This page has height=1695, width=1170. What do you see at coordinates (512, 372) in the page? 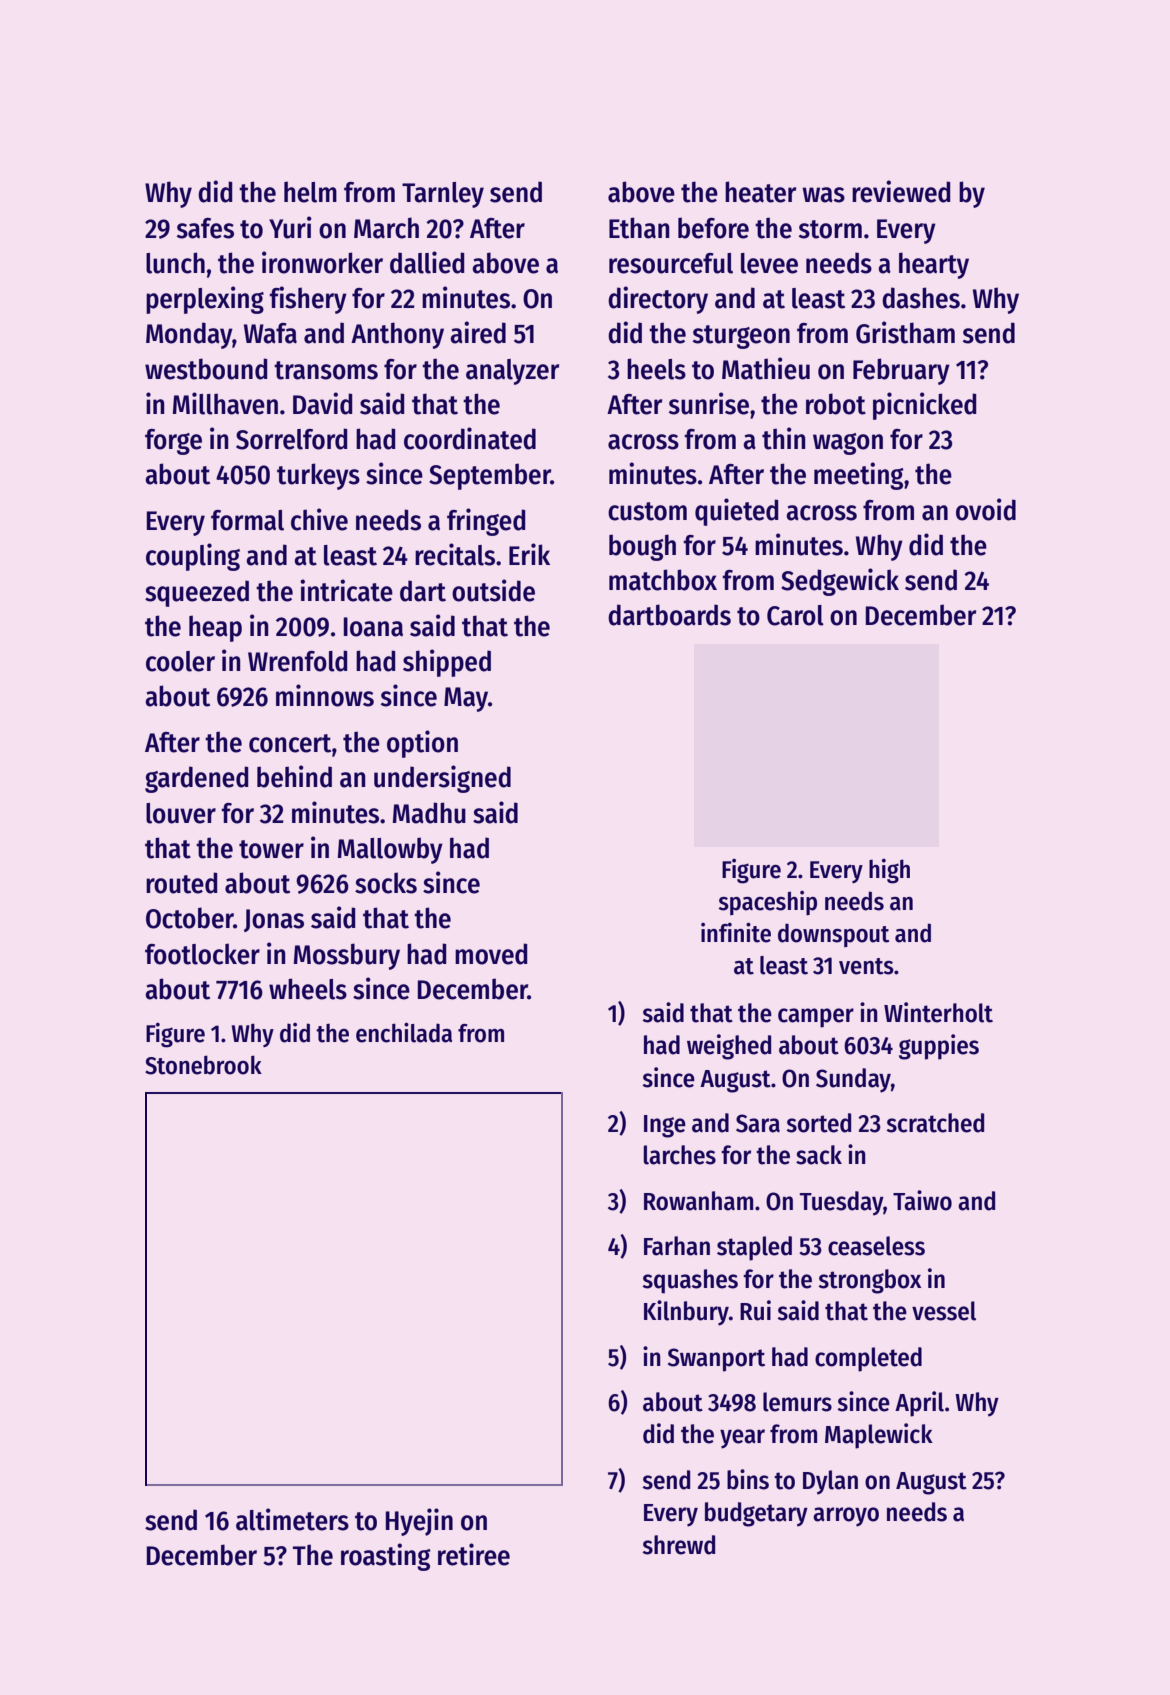
I see `analyzer` at bounding box center [512, 372].
